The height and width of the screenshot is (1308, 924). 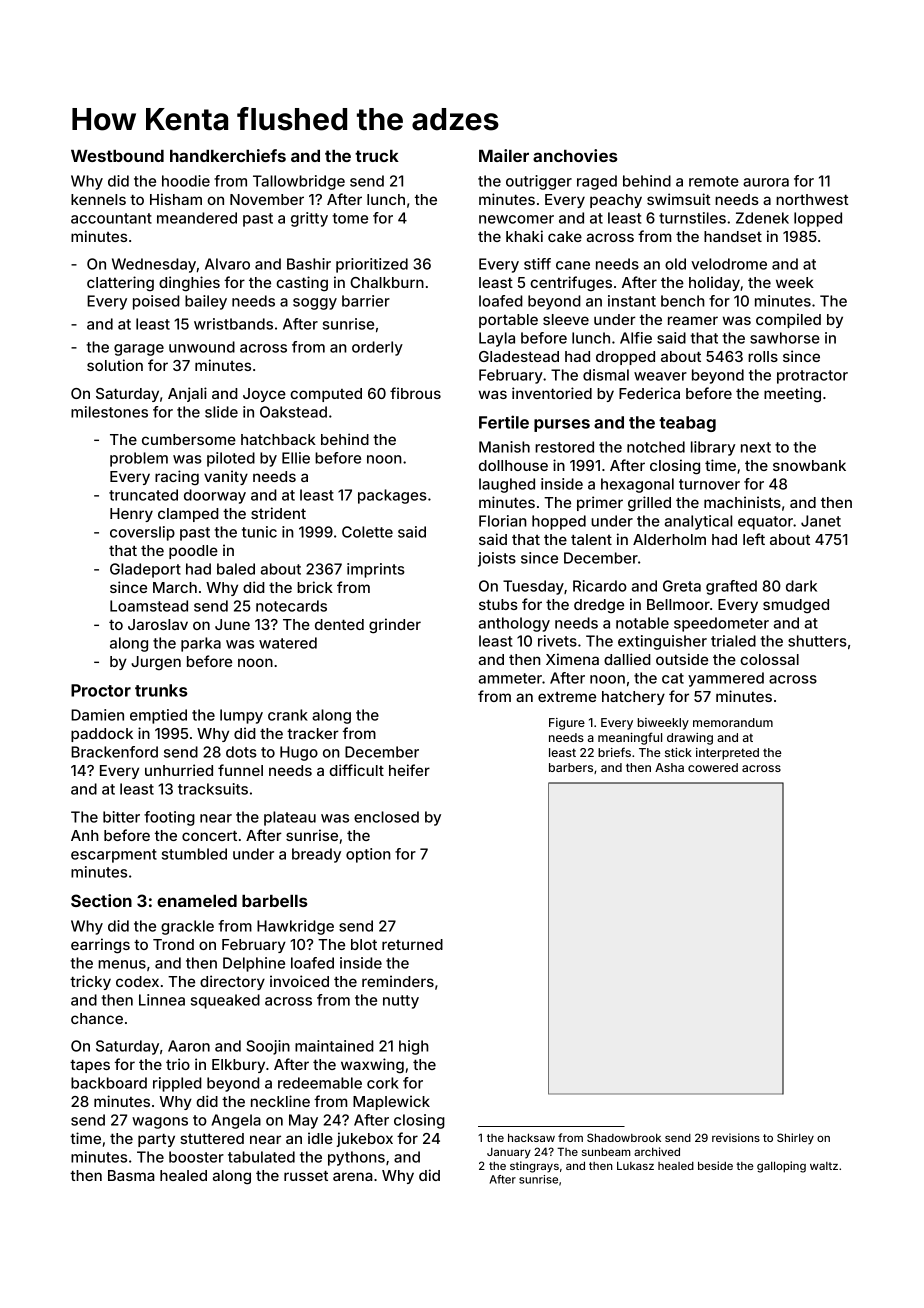 I want to click on Ricardo, so click(x=600, y=586).
